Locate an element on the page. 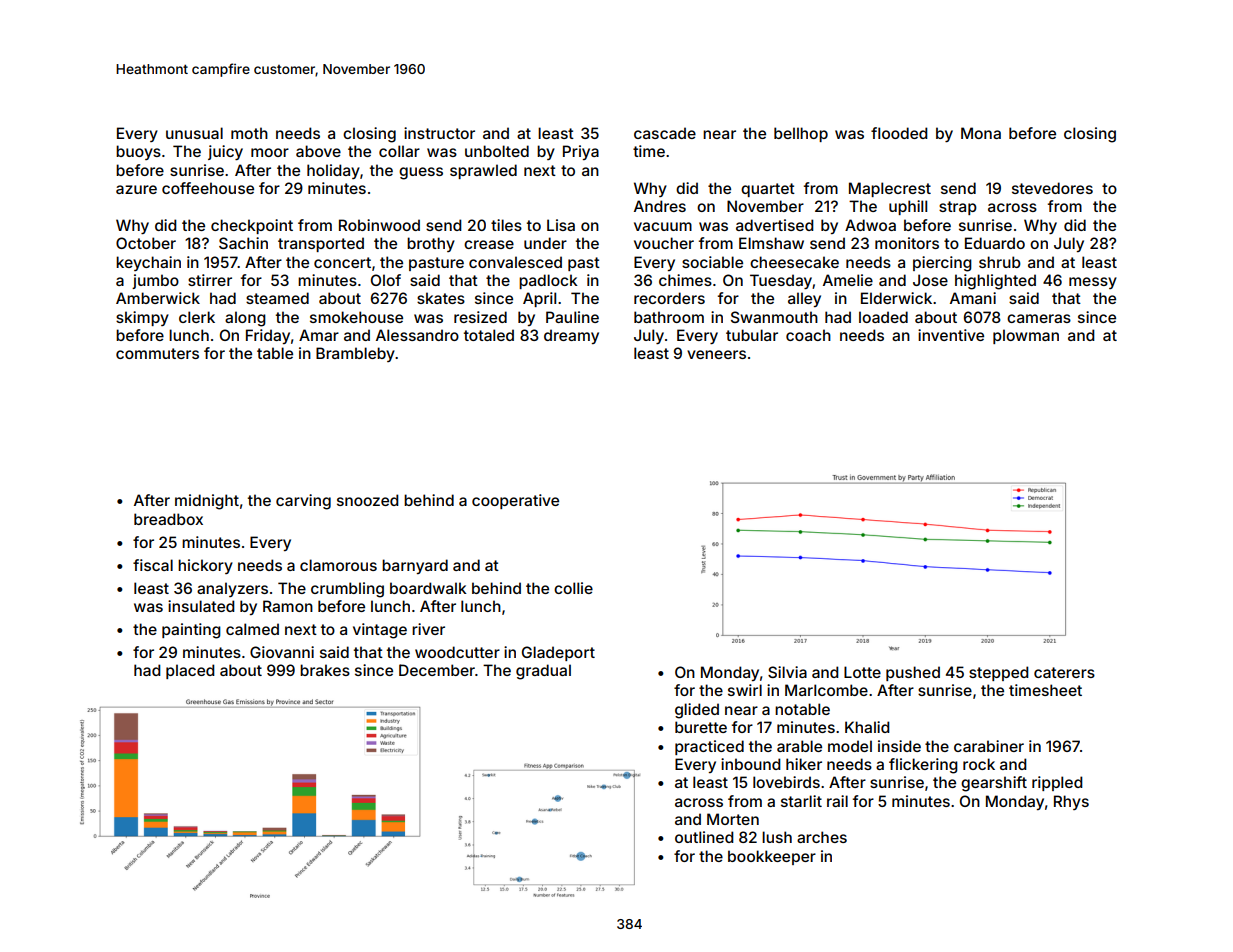  Silvia is located at coordinates (787, 672).
